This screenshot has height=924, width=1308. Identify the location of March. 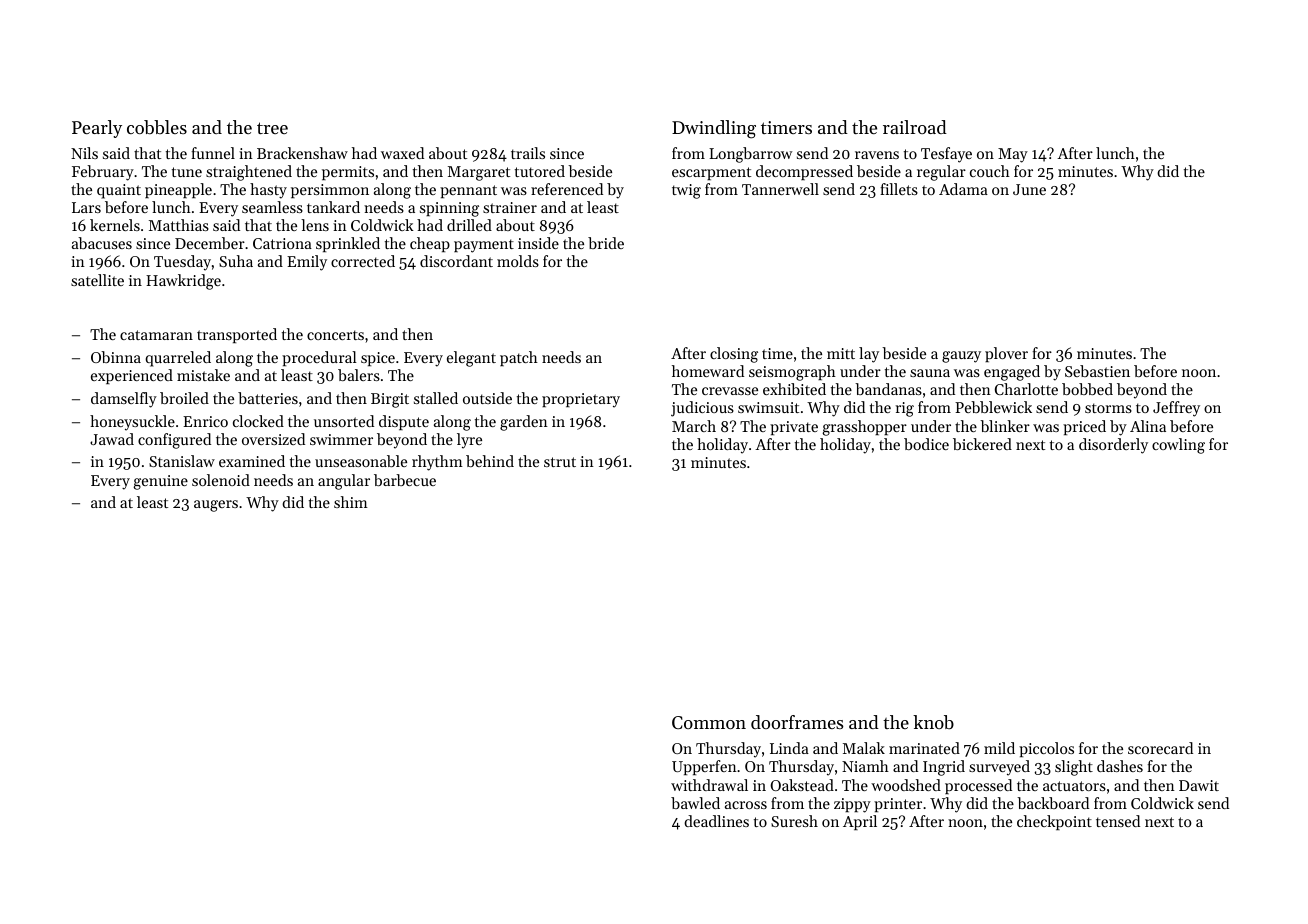
(694, 426).
